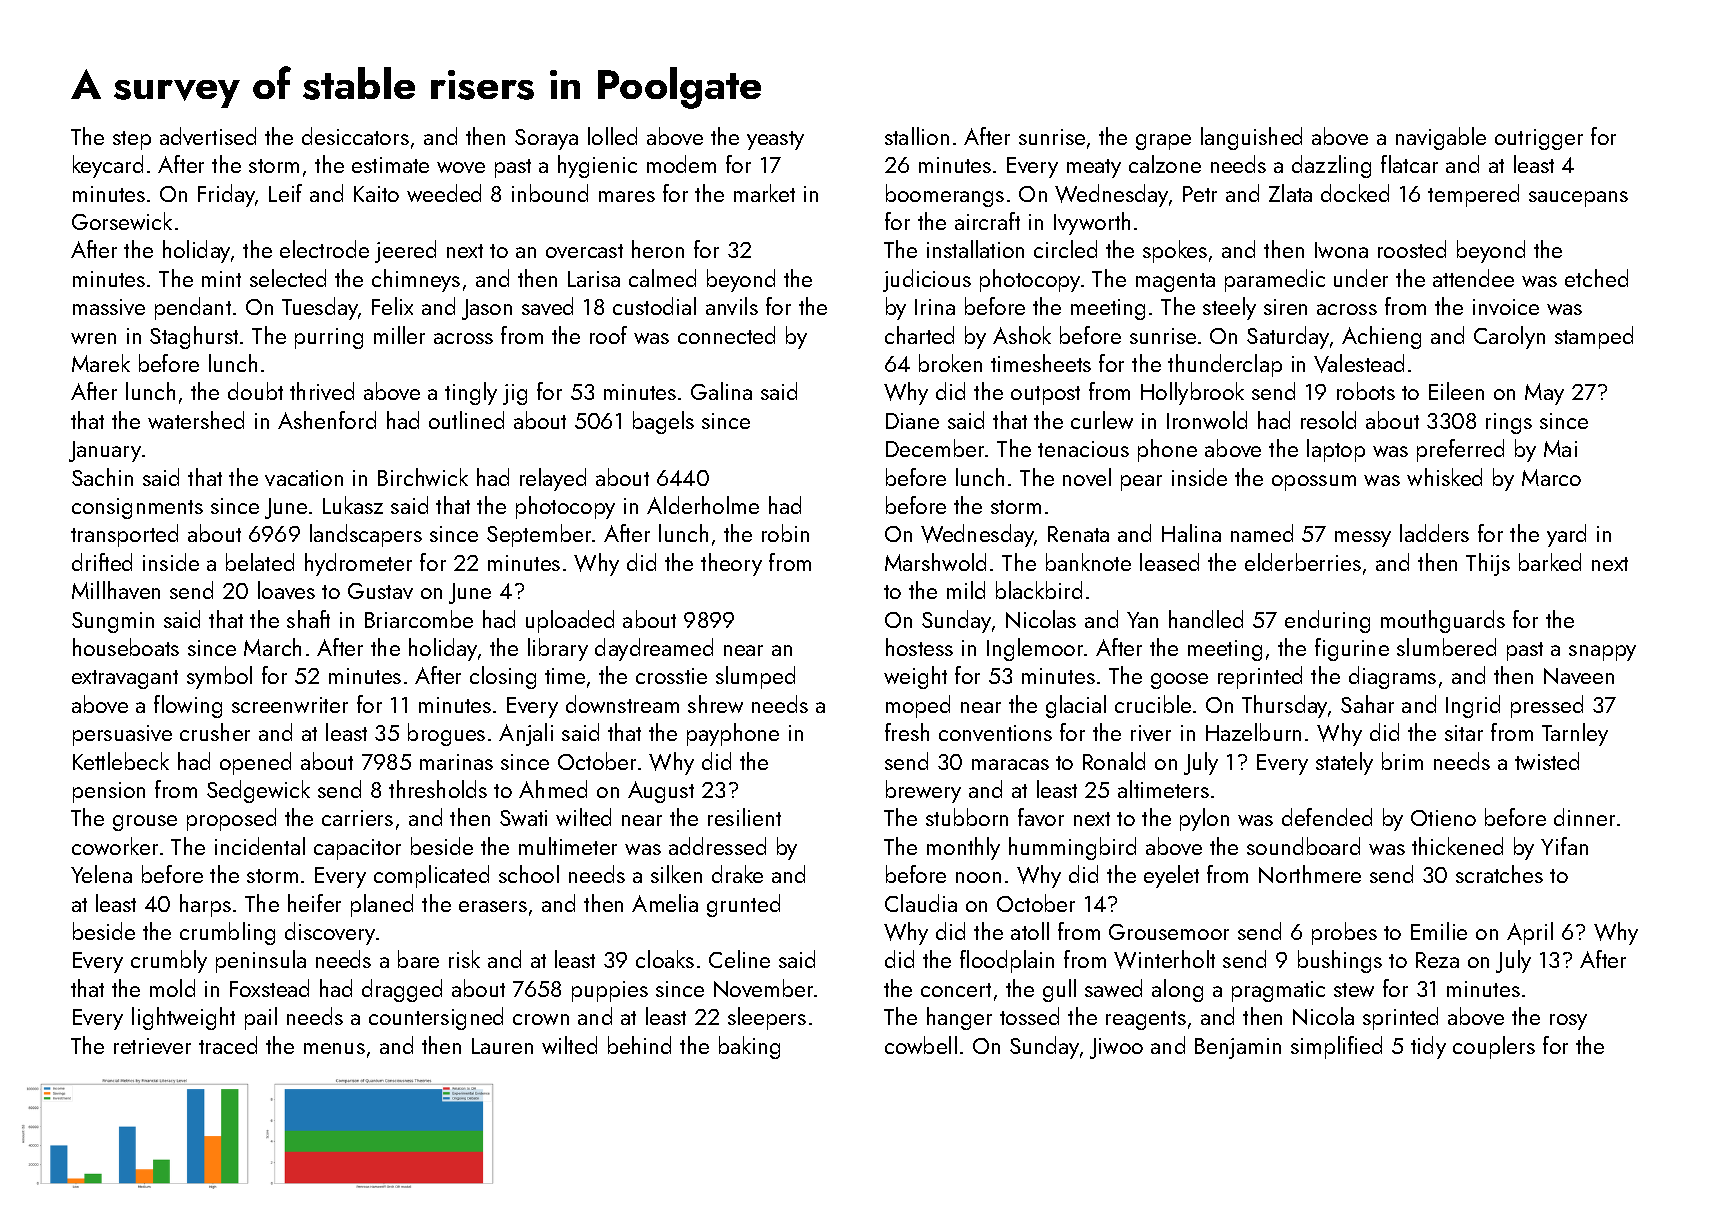 The width and height of the image is (1715, 1212). What do you see at coordinates (436, 1018) in the image?
I see `countersigned` at bounding box center [436, 1018].
